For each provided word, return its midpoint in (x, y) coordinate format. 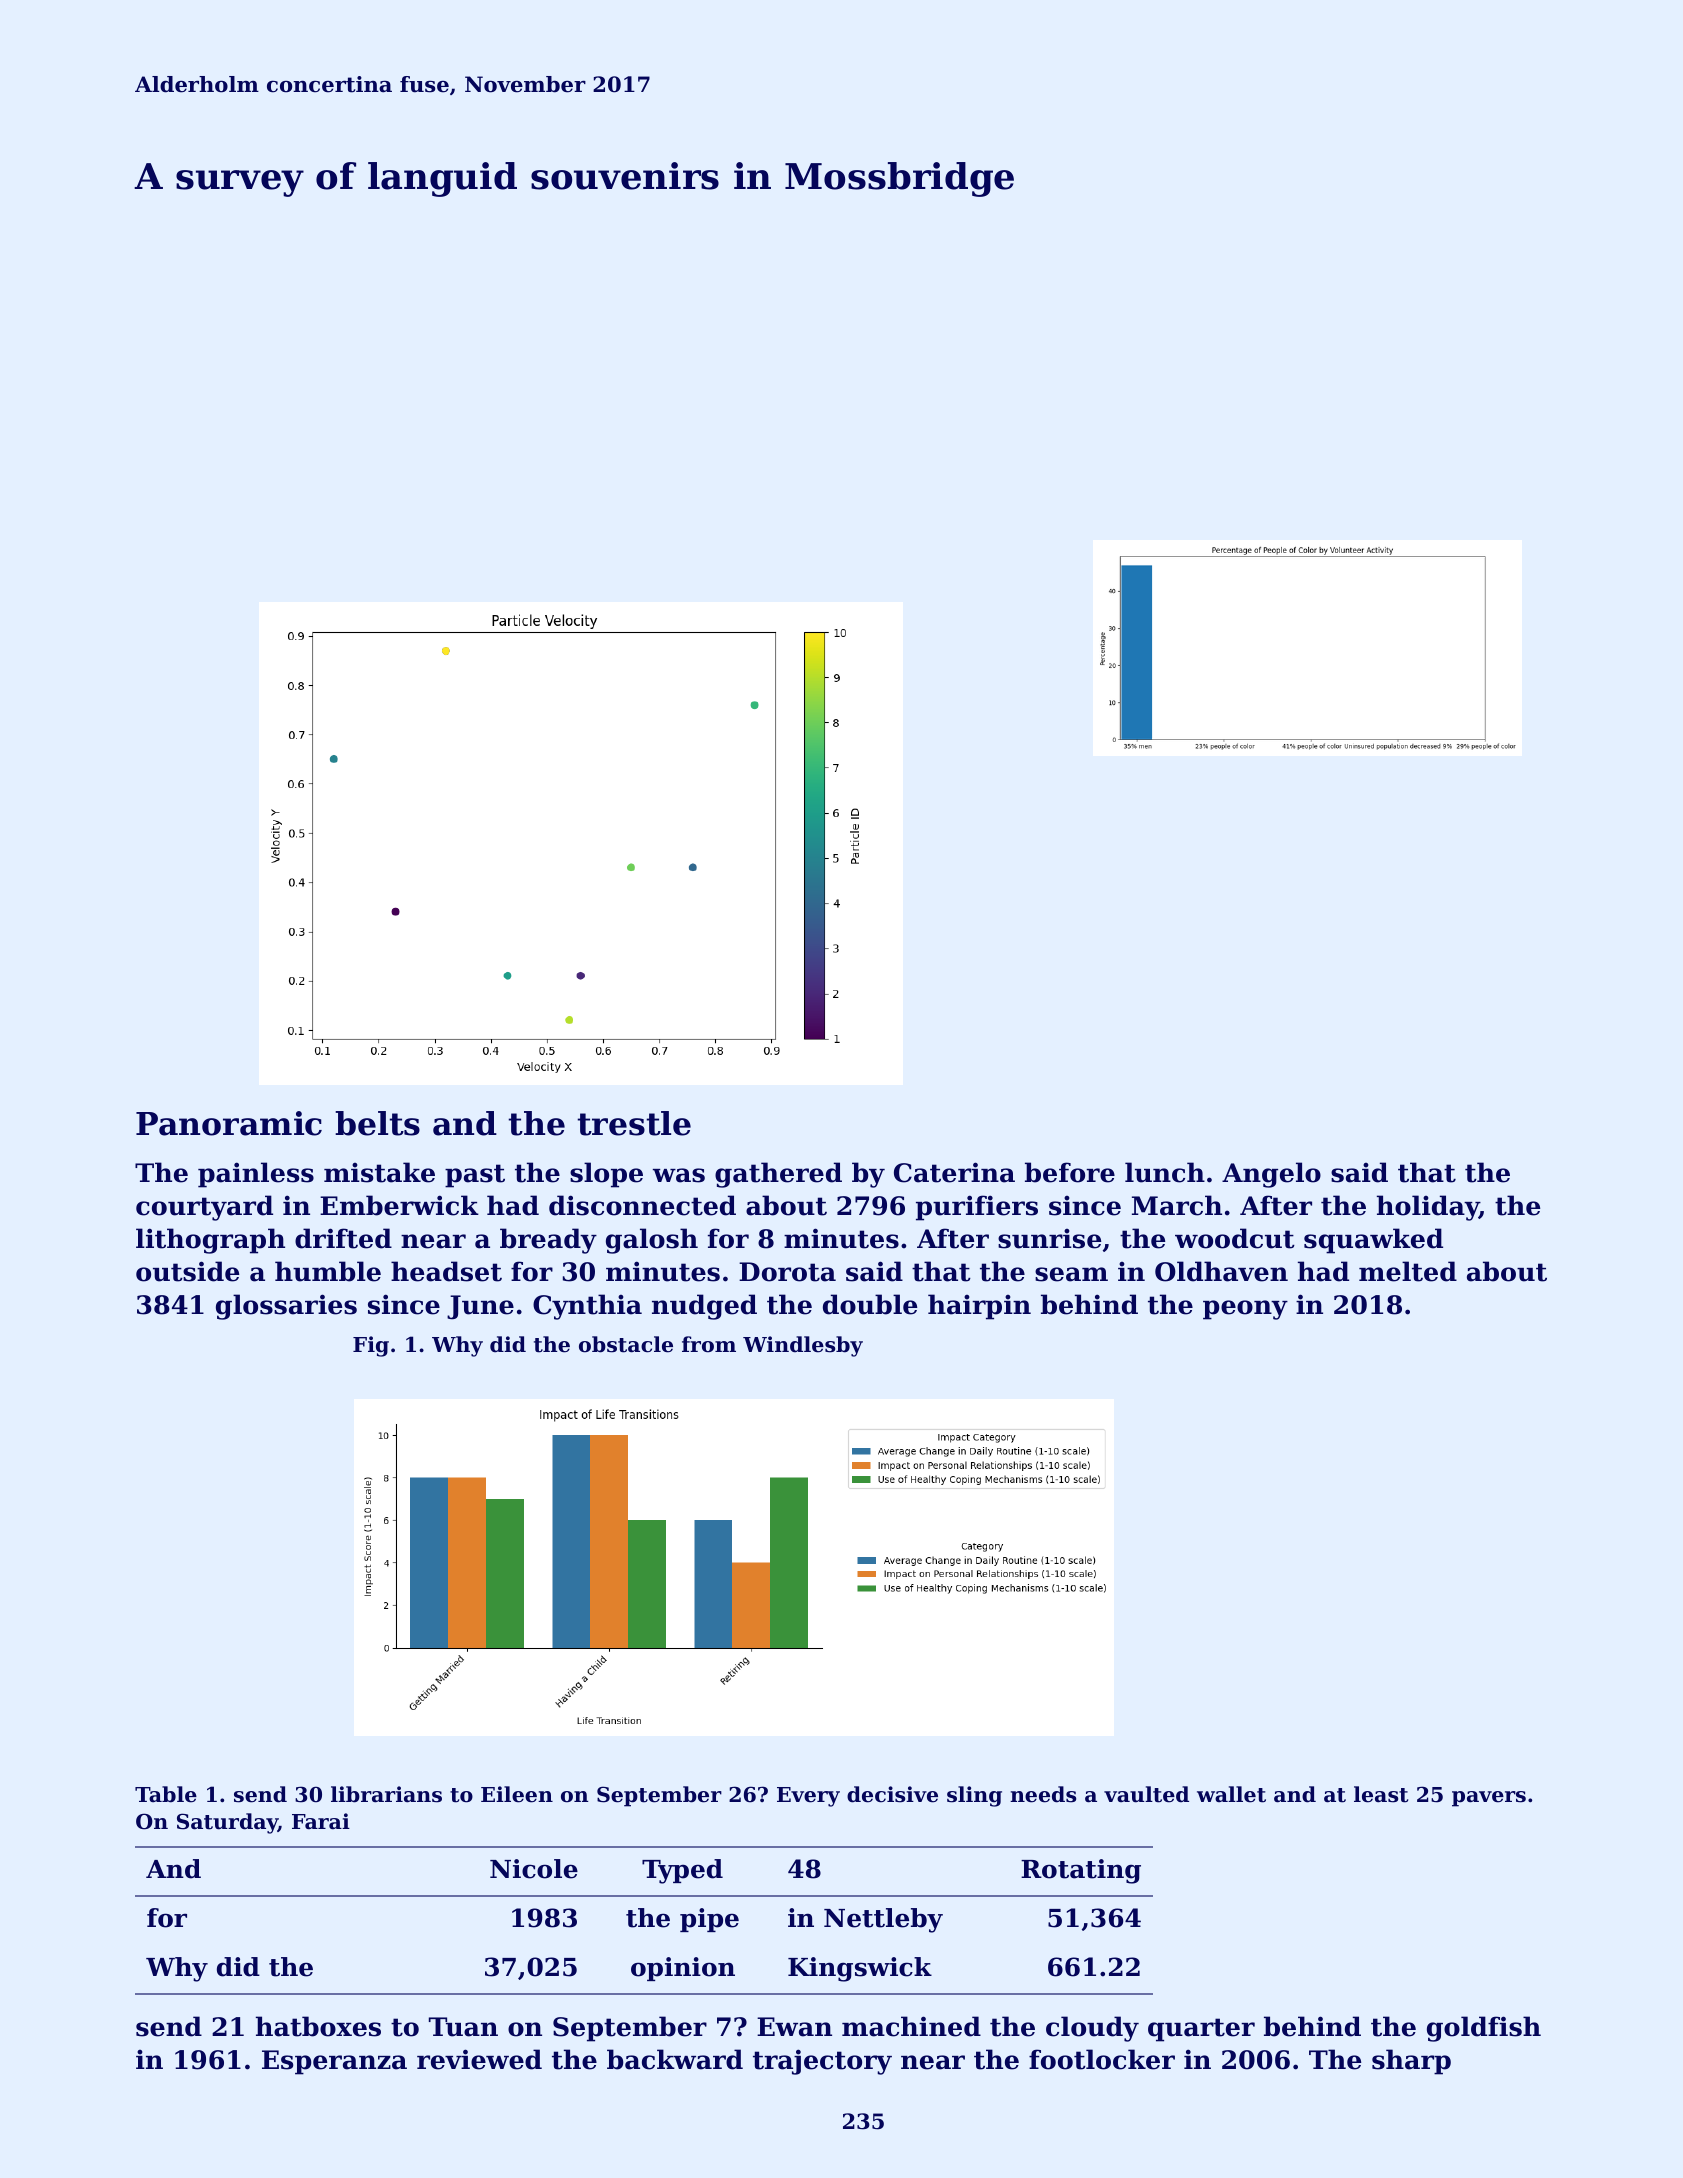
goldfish (1484, 2029)
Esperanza (334, 2062)
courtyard (204, 1208)
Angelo (1271, 1175)
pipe (709, 1920)
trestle (634, 1123)
